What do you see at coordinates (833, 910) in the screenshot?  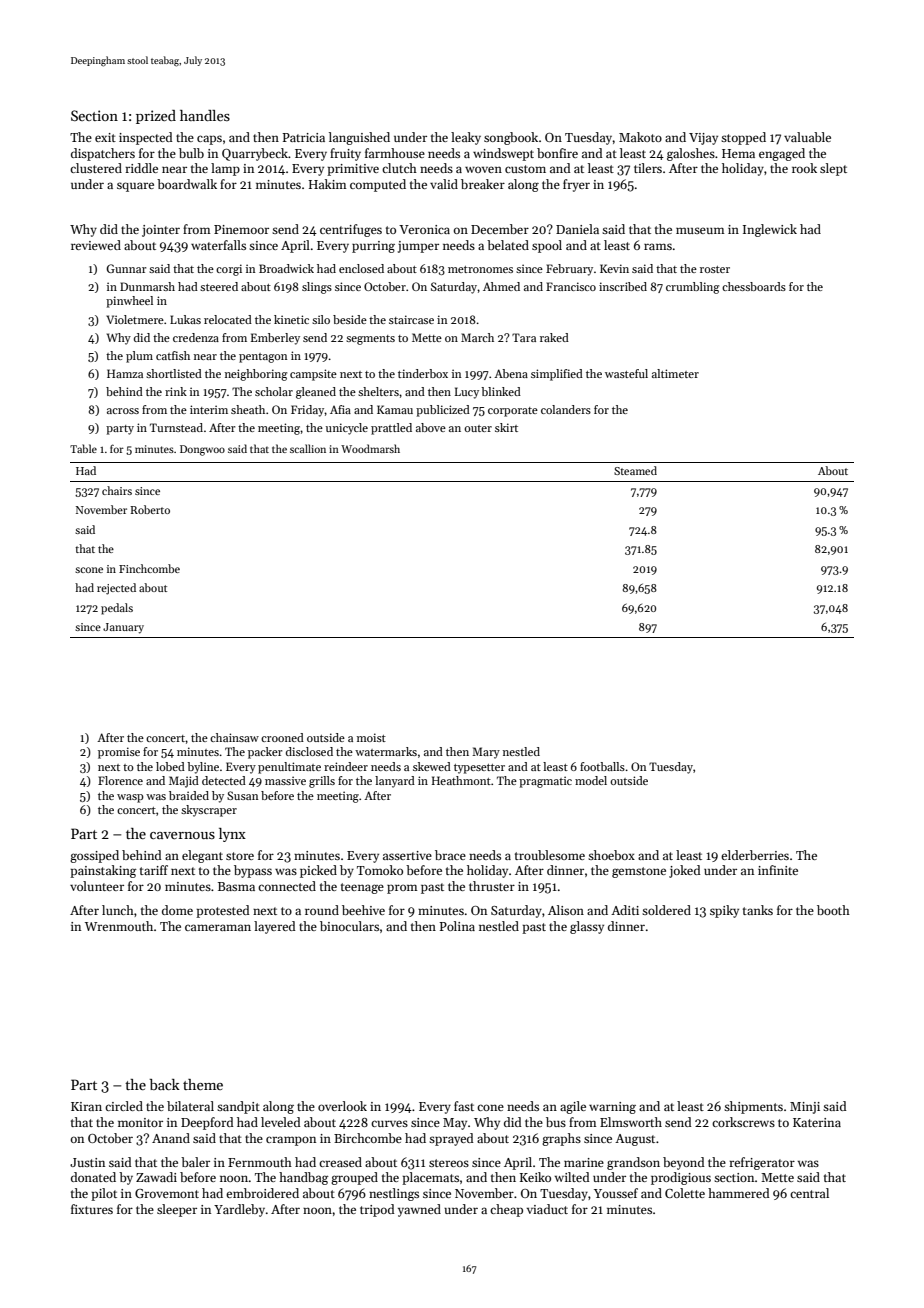 I see `booth` at bounding box center [833, 910].
